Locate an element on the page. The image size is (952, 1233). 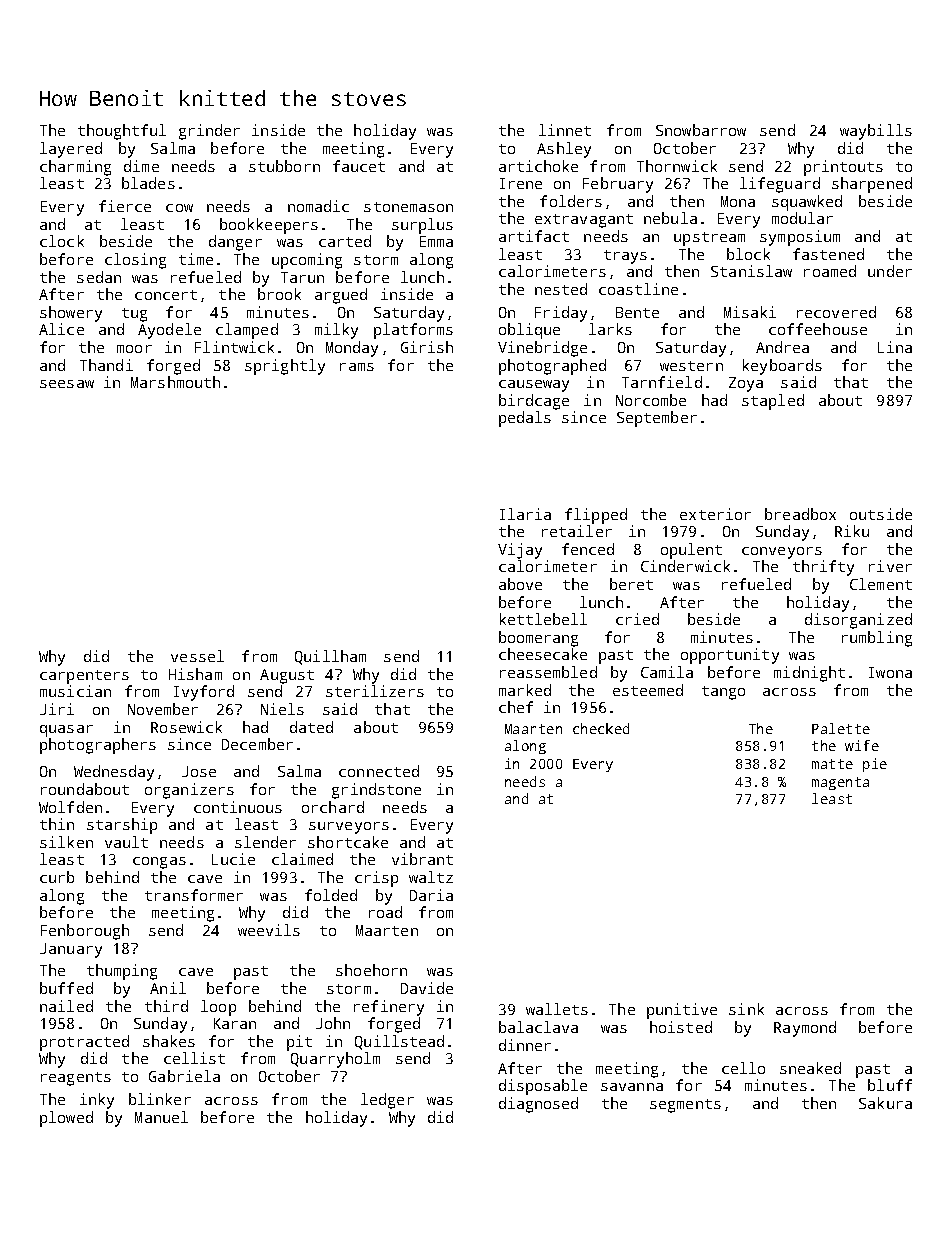
linnet is located at coordinates (565, 130).
